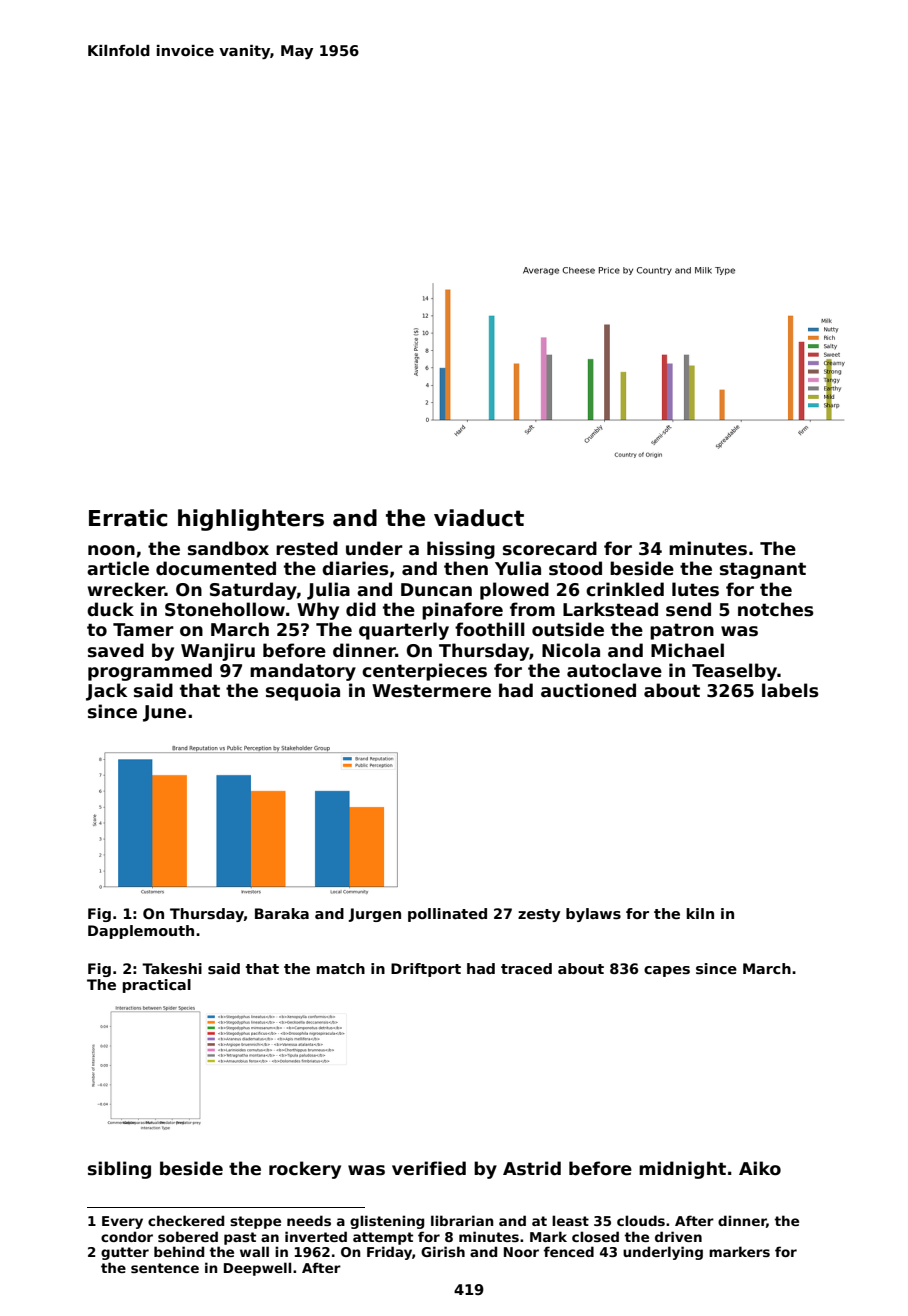 The height and width of the page is (1316, 908). Describe the element at coordinates (165, 1268) in the page. I see `sentence` at that location.
